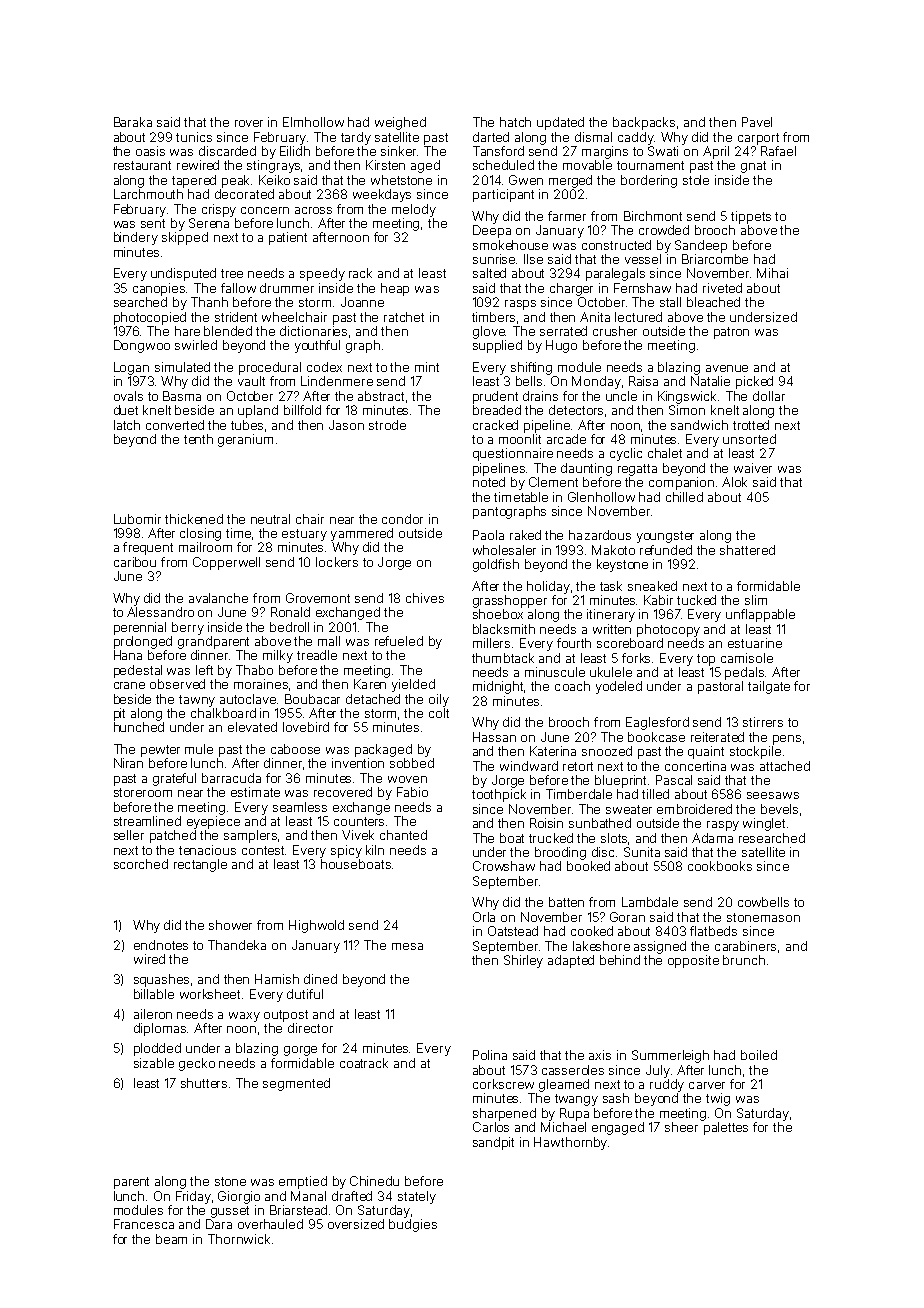 This image has width=924, height=1308. What do you see at coordinates (754, 382) in the image?
I see `picked` at bounding box center [754, 382].
